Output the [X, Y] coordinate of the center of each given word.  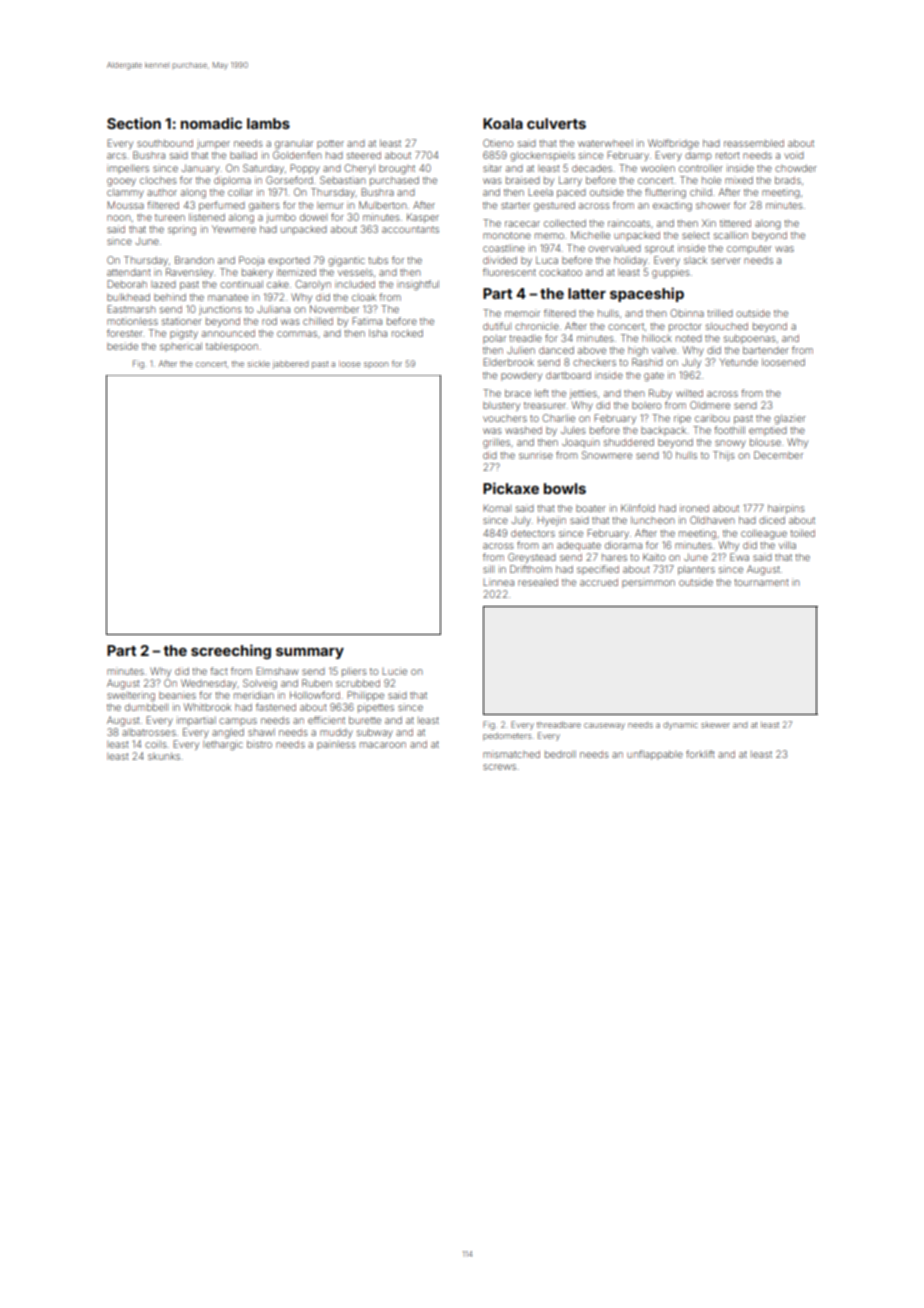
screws [499, 767]
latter [587, 293]
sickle [259, 363]
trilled [720, 313]
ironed [694, 508]
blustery [501, 406]
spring [182, 230]
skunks [164, 756]
